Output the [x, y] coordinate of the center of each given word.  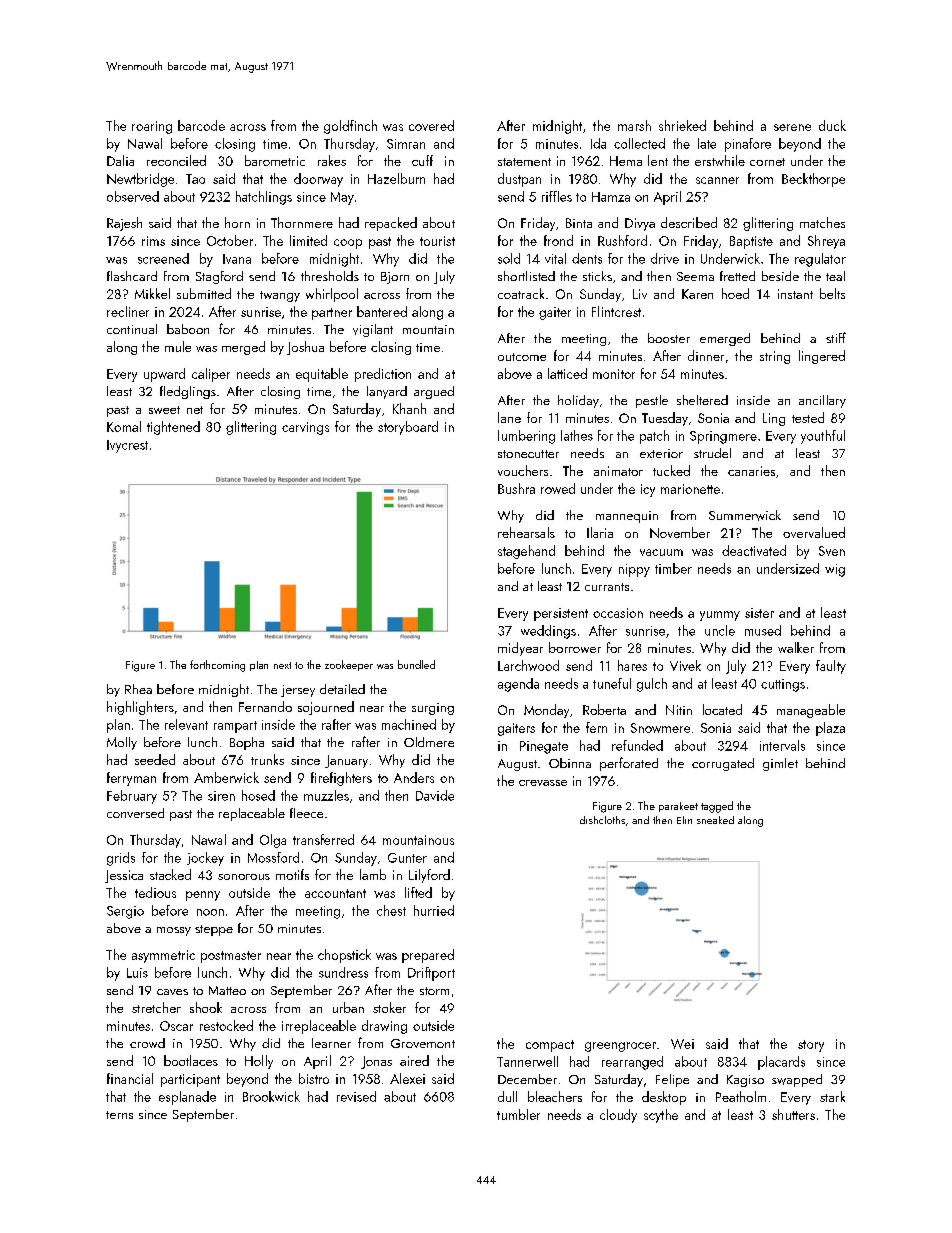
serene [792, 127]
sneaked [715, 820]
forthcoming [217, 666]
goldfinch [350, 127]
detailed [342, 689]
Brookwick [271, 1096]
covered [431, 125]
